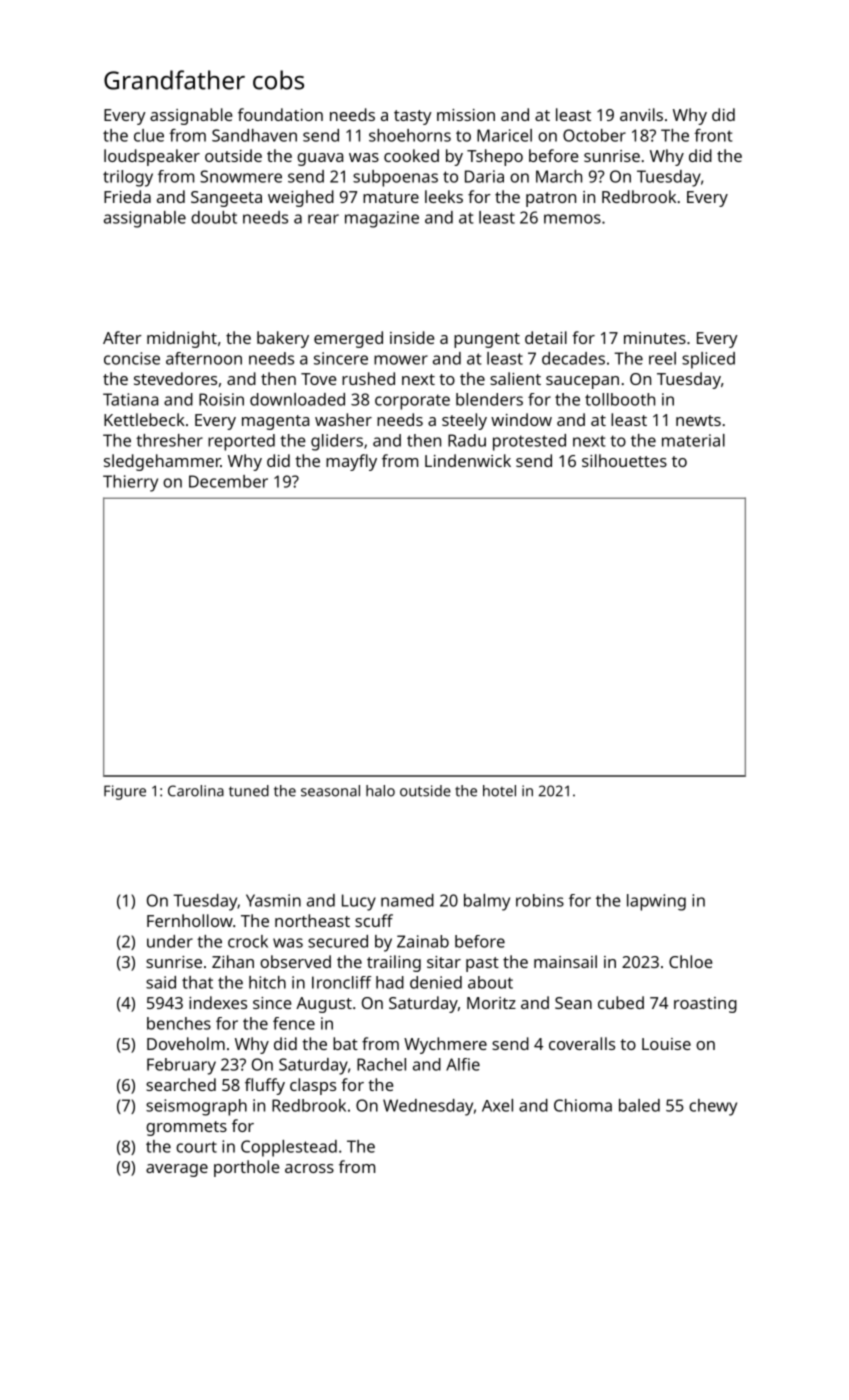  What do you see at coordinates (181, 1066) in the page?
I see `February` at bounding box center [181, 1066].
